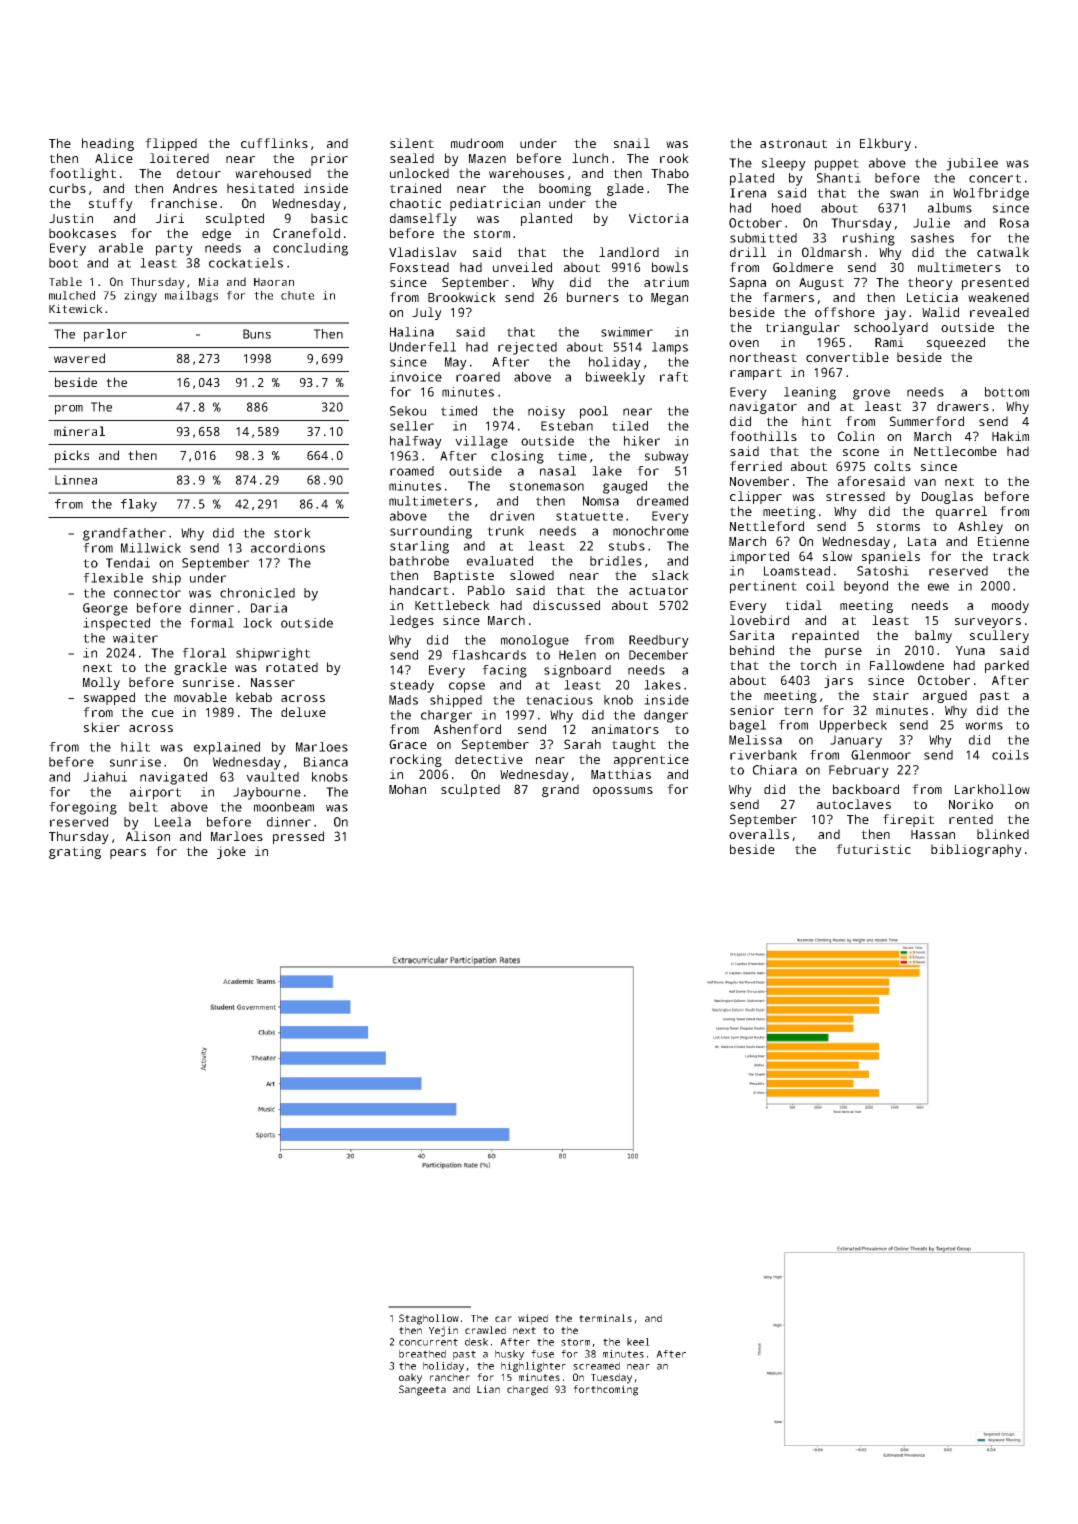  Describe the element at coordinates (589, 516) in the screenshot. I see `statuette` at that location.
